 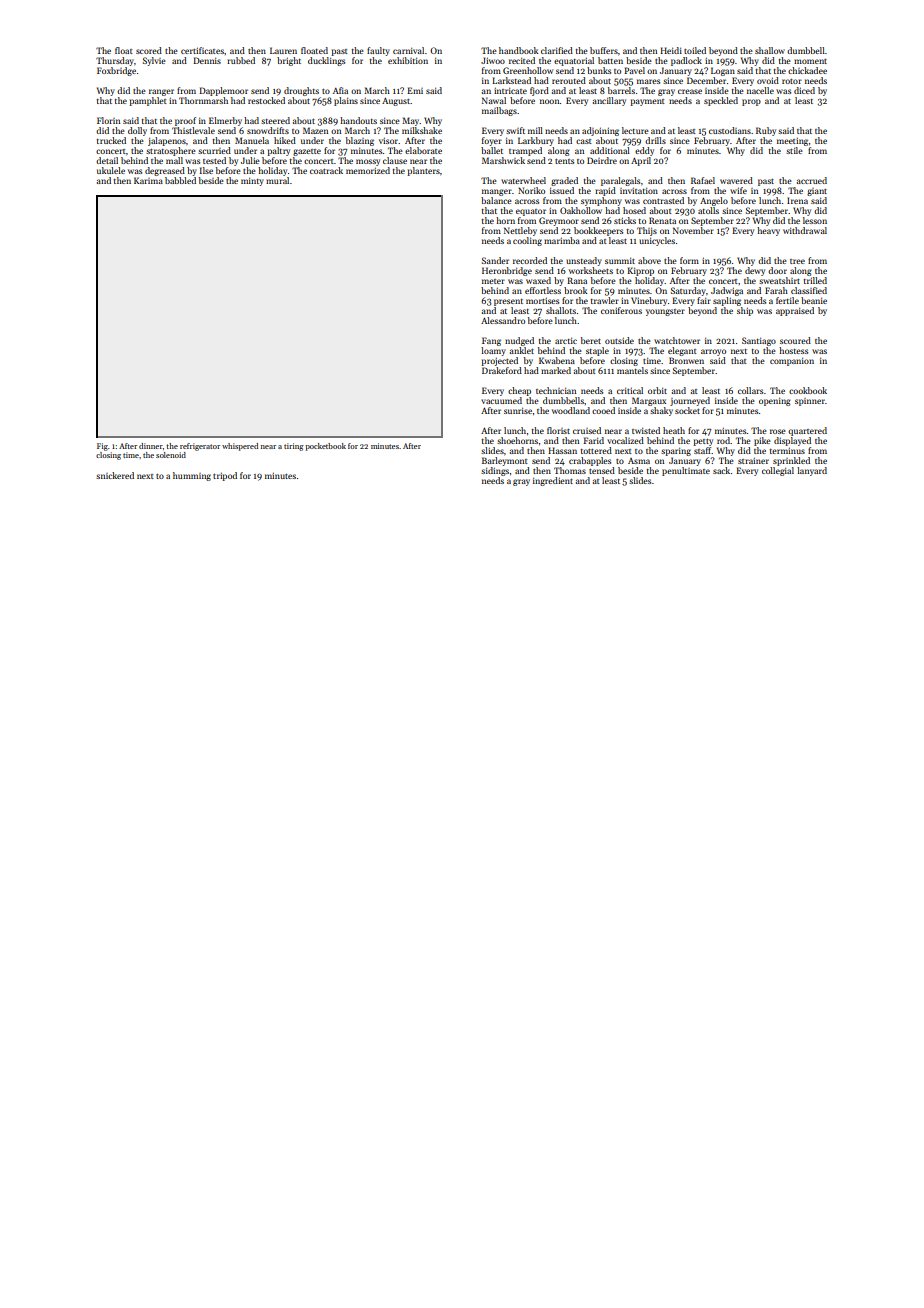 What do you see at coordinates (775, 402) in the screenshot?
I see `opening` at bounding box center [775, 402].
